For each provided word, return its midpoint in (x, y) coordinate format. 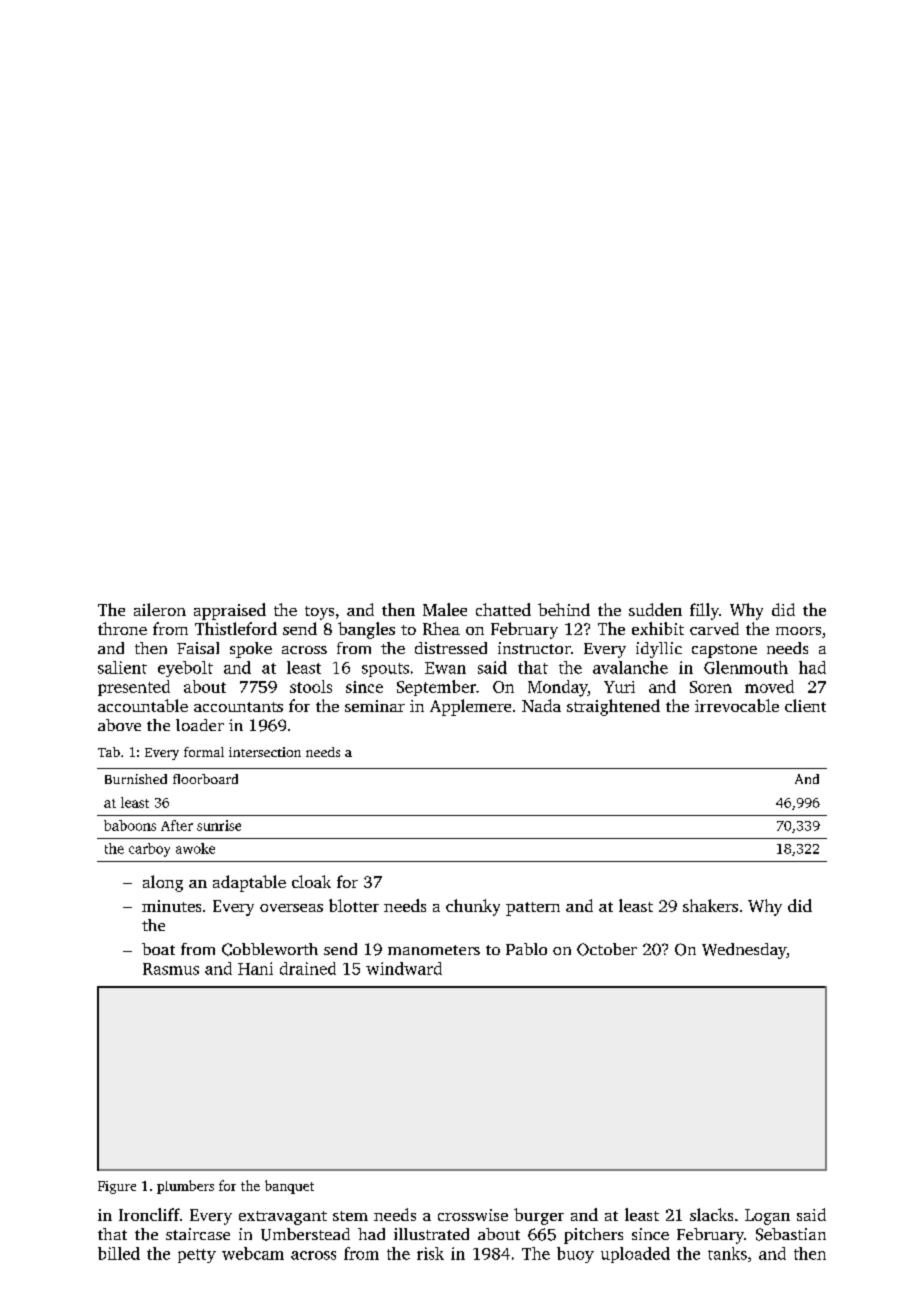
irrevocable (737, 705)
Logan (767, 1217)
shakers (710, 905)
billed (119, 1253)
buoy (575, 1255)
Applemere (470, 707)
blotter (354, 905)
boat (158, 949)
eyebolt (185, 669)
